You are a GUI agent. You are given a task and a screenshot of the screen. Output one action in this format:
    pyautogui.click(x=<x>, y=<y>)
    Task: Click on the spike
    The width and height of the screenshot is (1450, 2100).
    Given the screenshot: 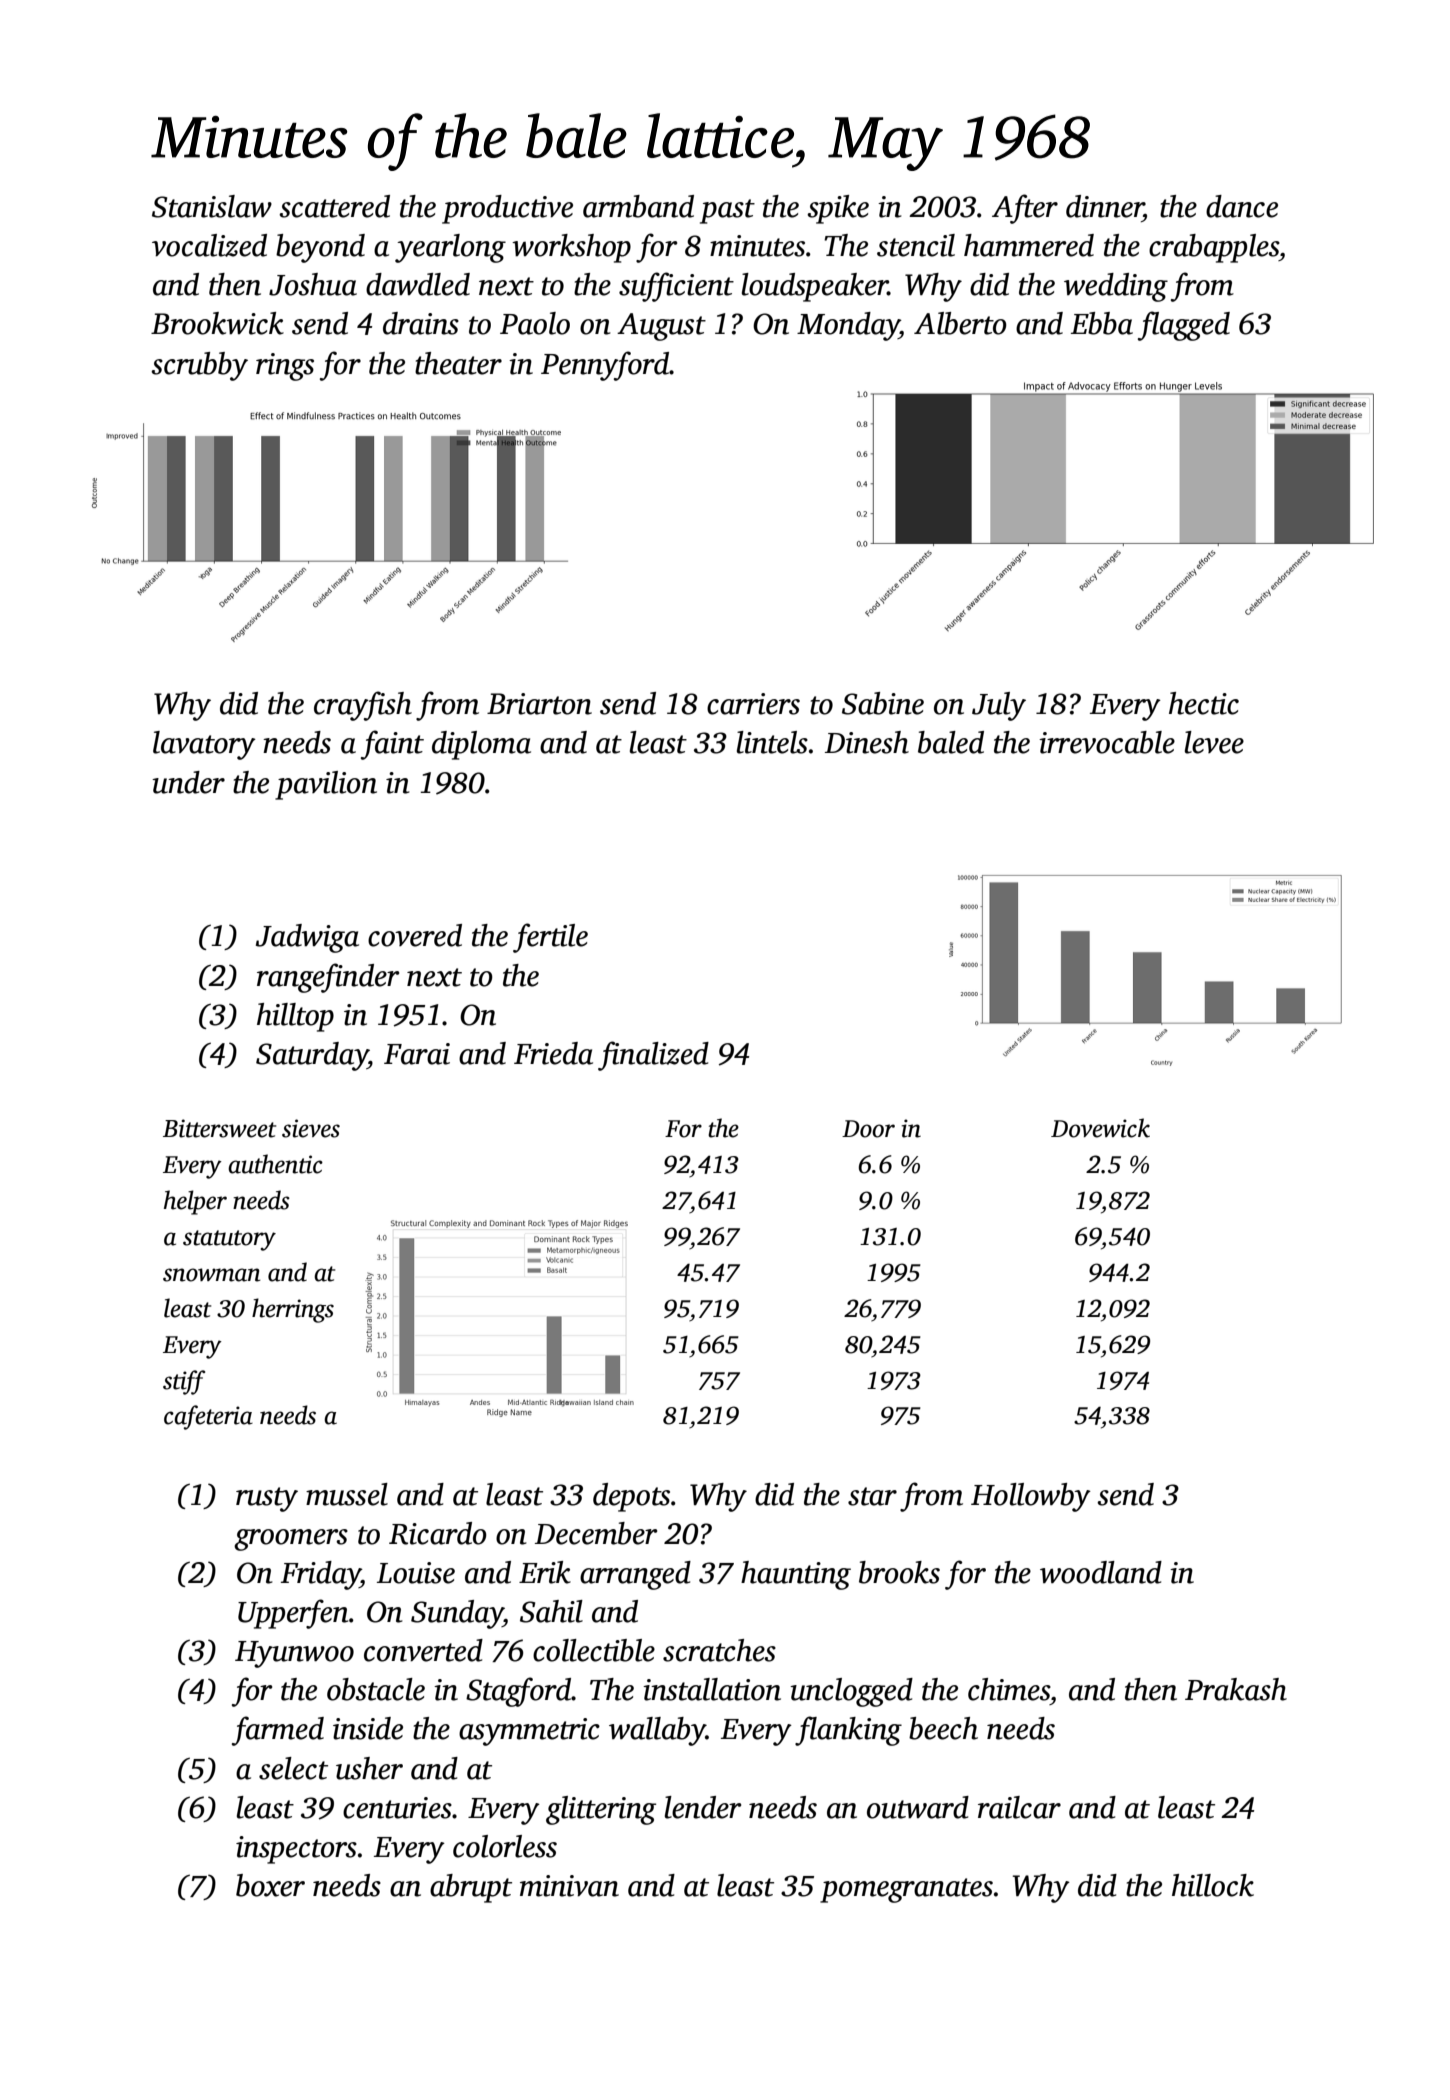 What is the action you would take?
    pyautogui.click(x=838, y=209)
